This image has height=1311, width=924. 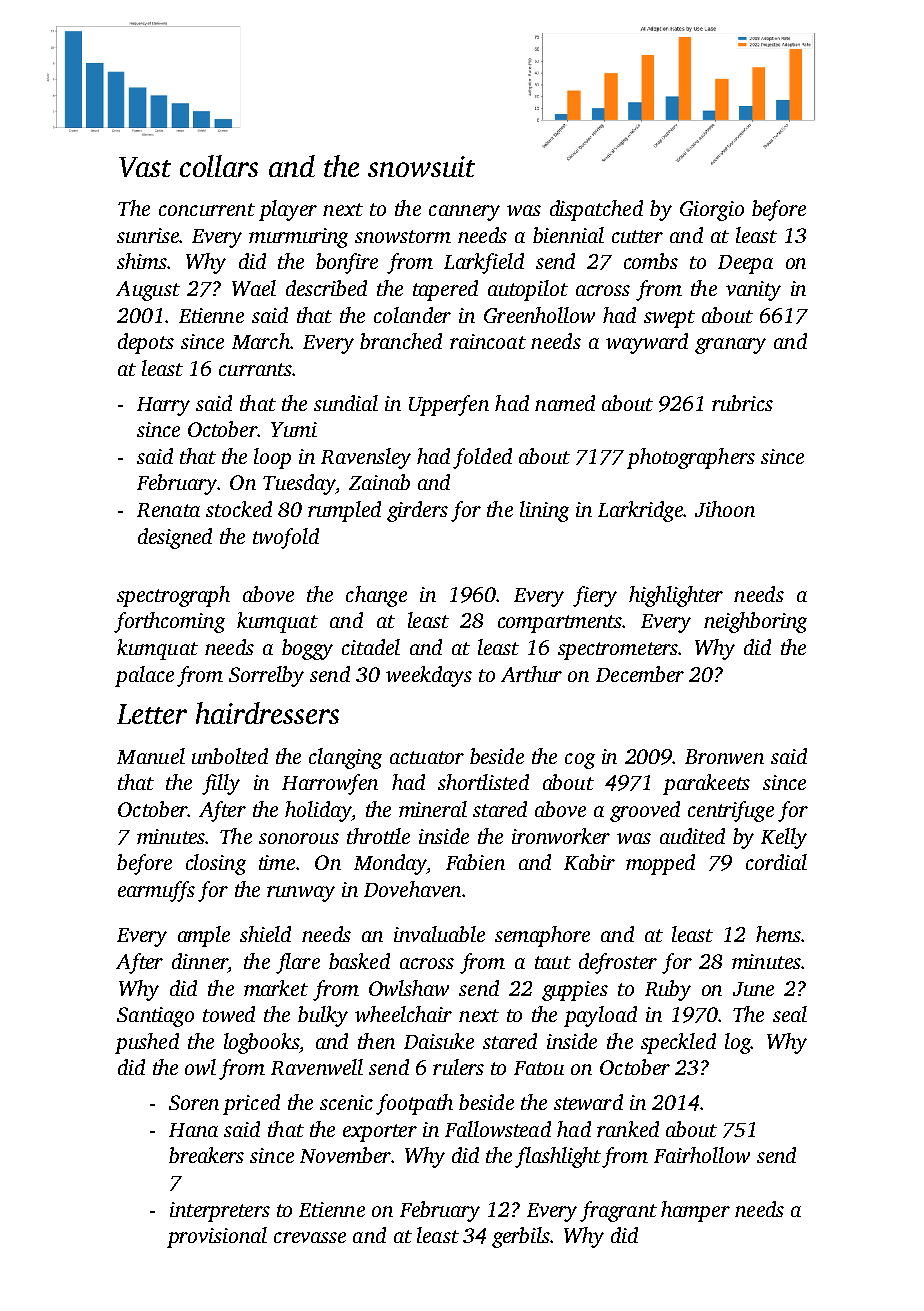 I want to click on Deepa, so click(x=745, y=264).
